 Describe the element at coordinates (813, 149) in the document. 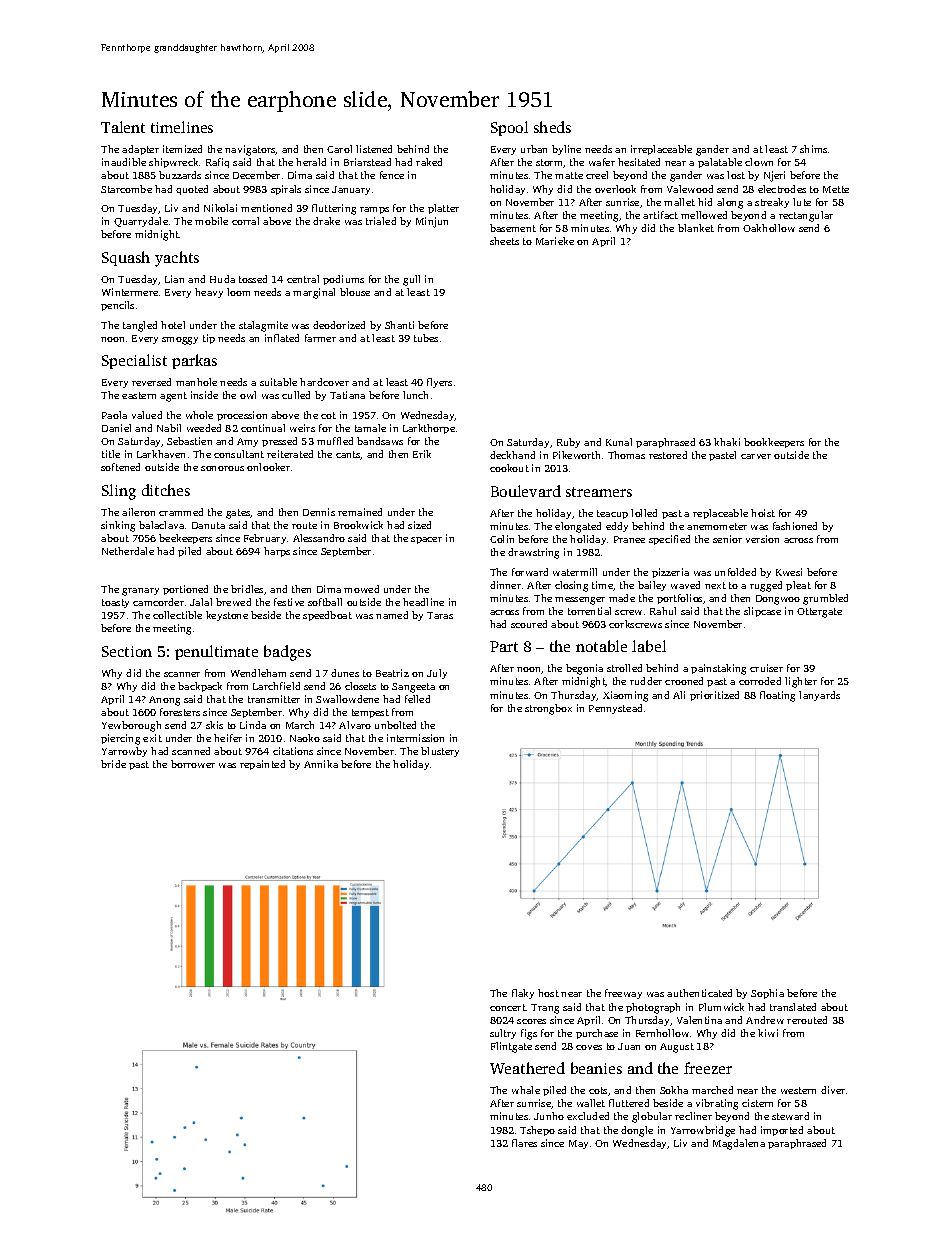

I see `shims` at that location.
